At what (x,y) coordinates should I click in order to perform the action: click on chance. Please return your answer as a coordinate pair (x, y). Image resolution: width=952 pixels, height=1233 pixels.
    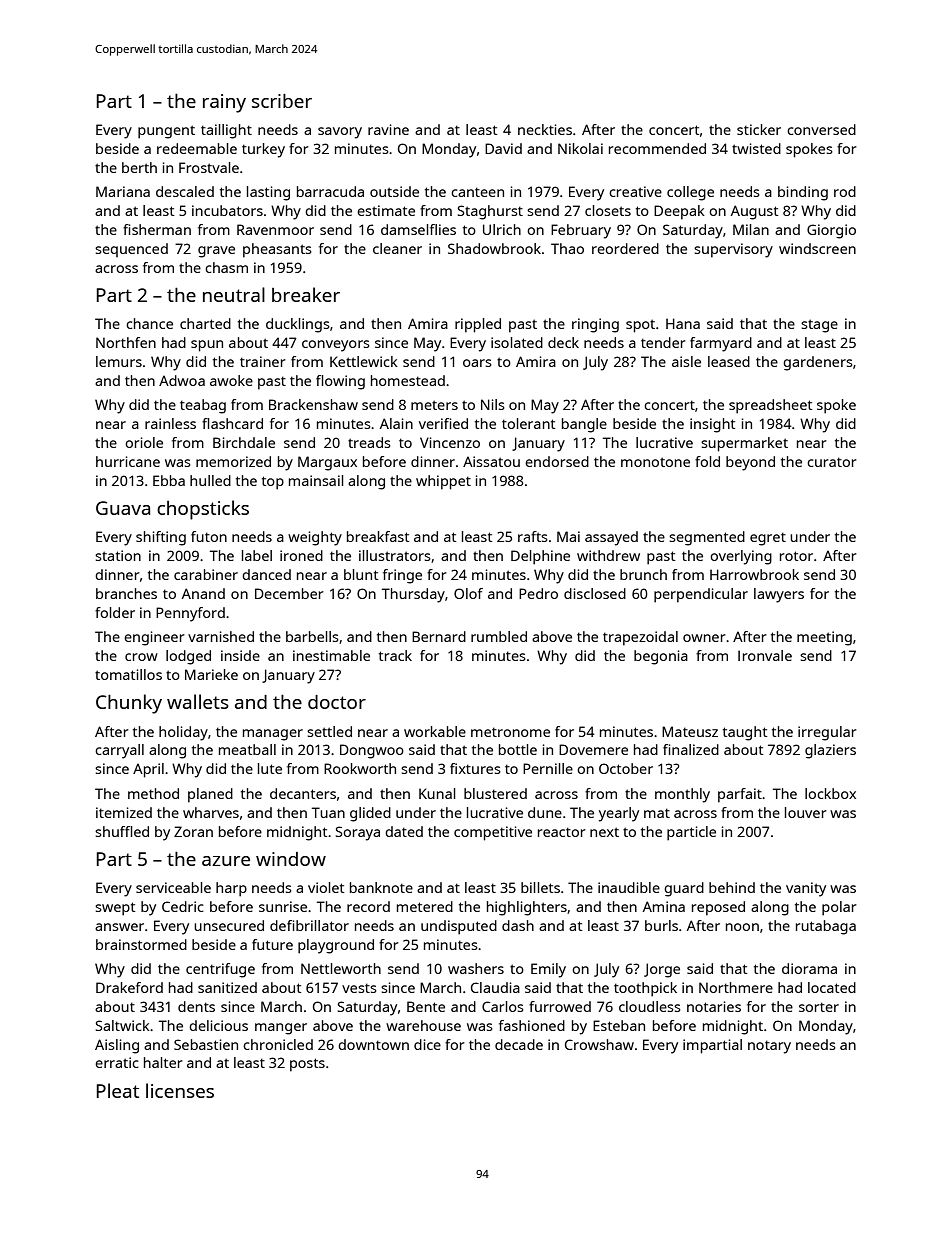
    Looking at the image, I should click on (149, 323).
